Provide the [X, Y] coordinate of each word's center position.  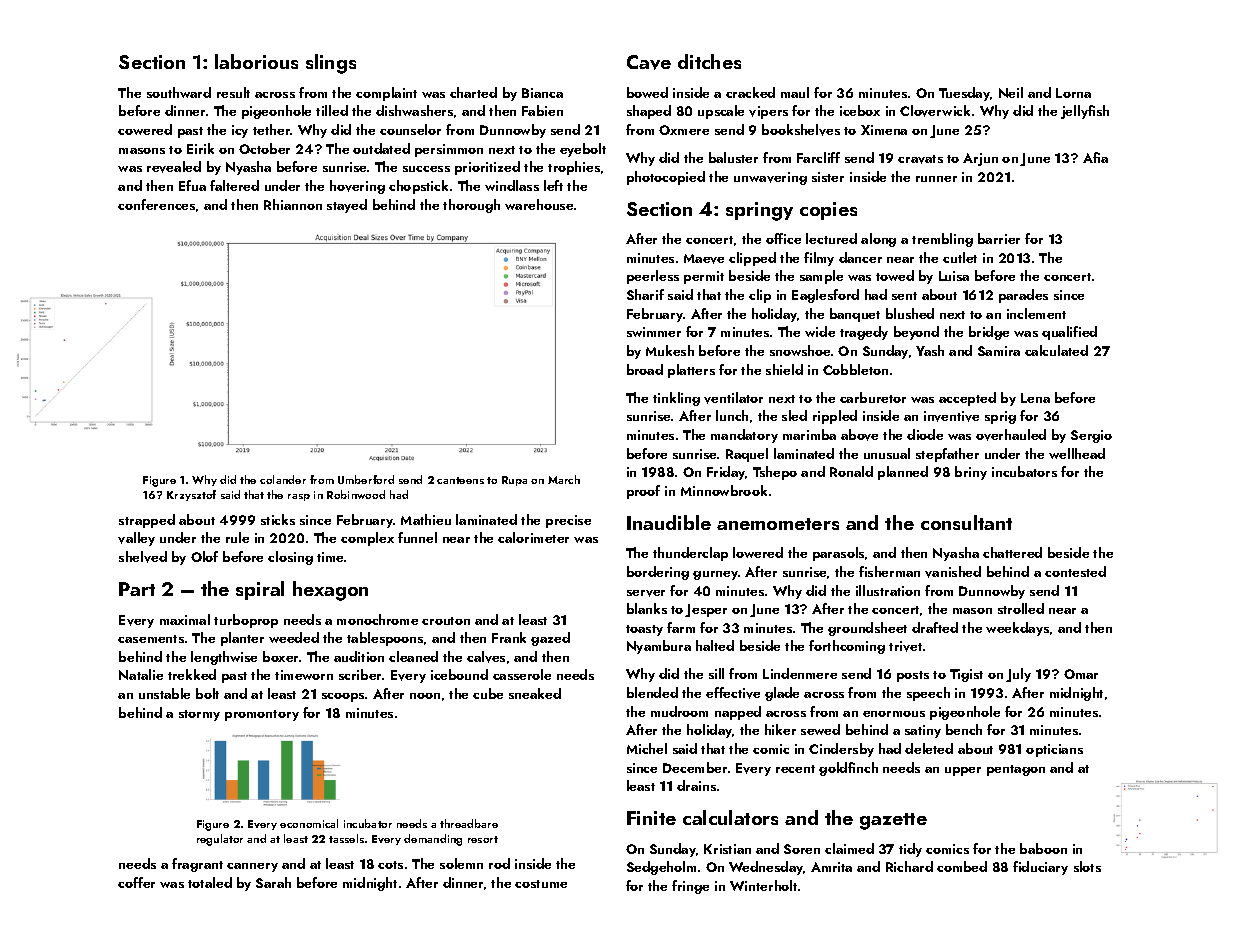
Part [137, 589]
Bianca [542, 93]
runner [936, 179]
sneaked [535, 693]
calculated [1056, 350]
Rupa [514, 481]
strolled [1021, 608]
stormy [199, 715]
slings [331, 64]
